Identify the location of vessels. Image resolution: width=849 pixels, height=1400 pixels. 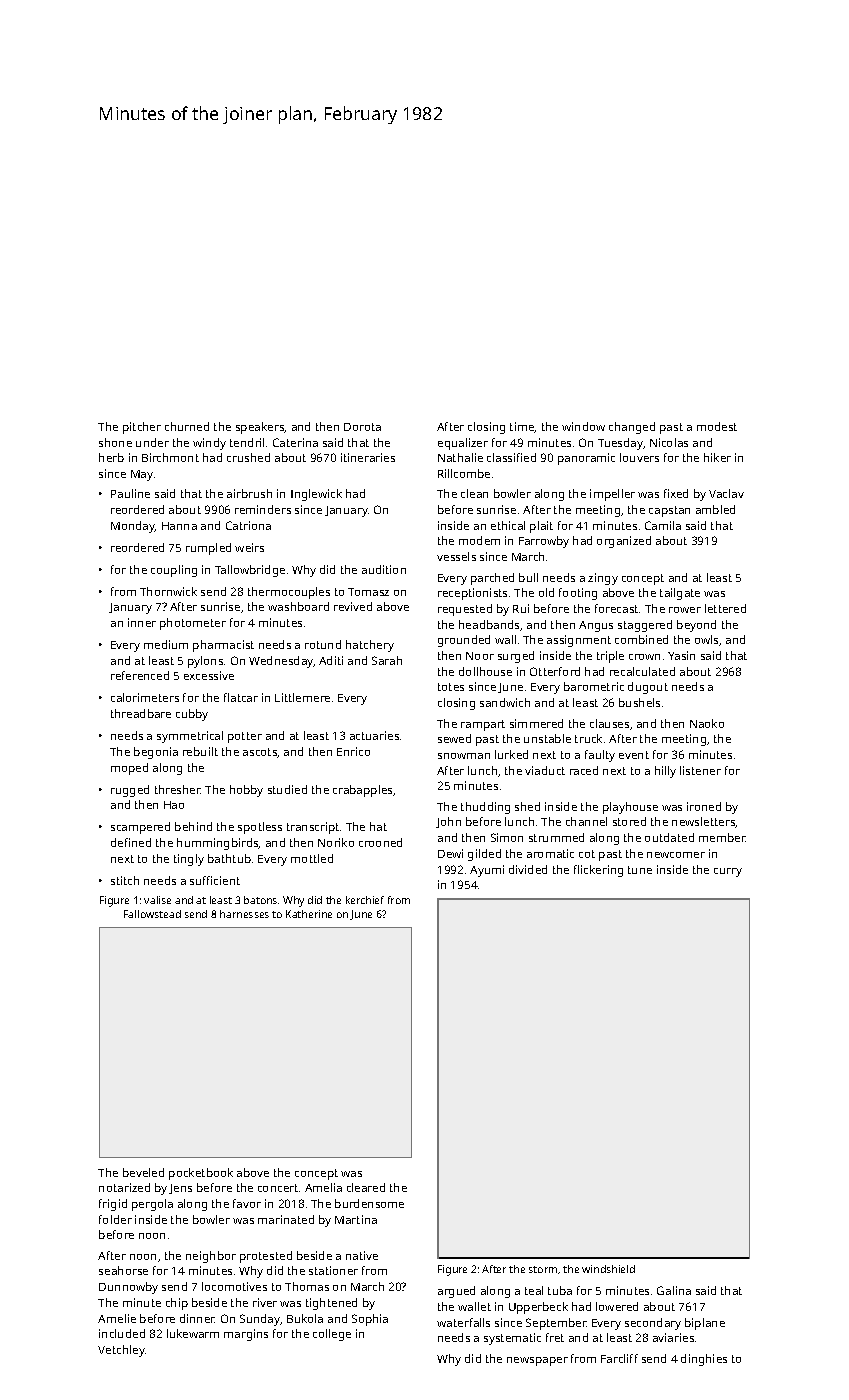
(456, 556).
